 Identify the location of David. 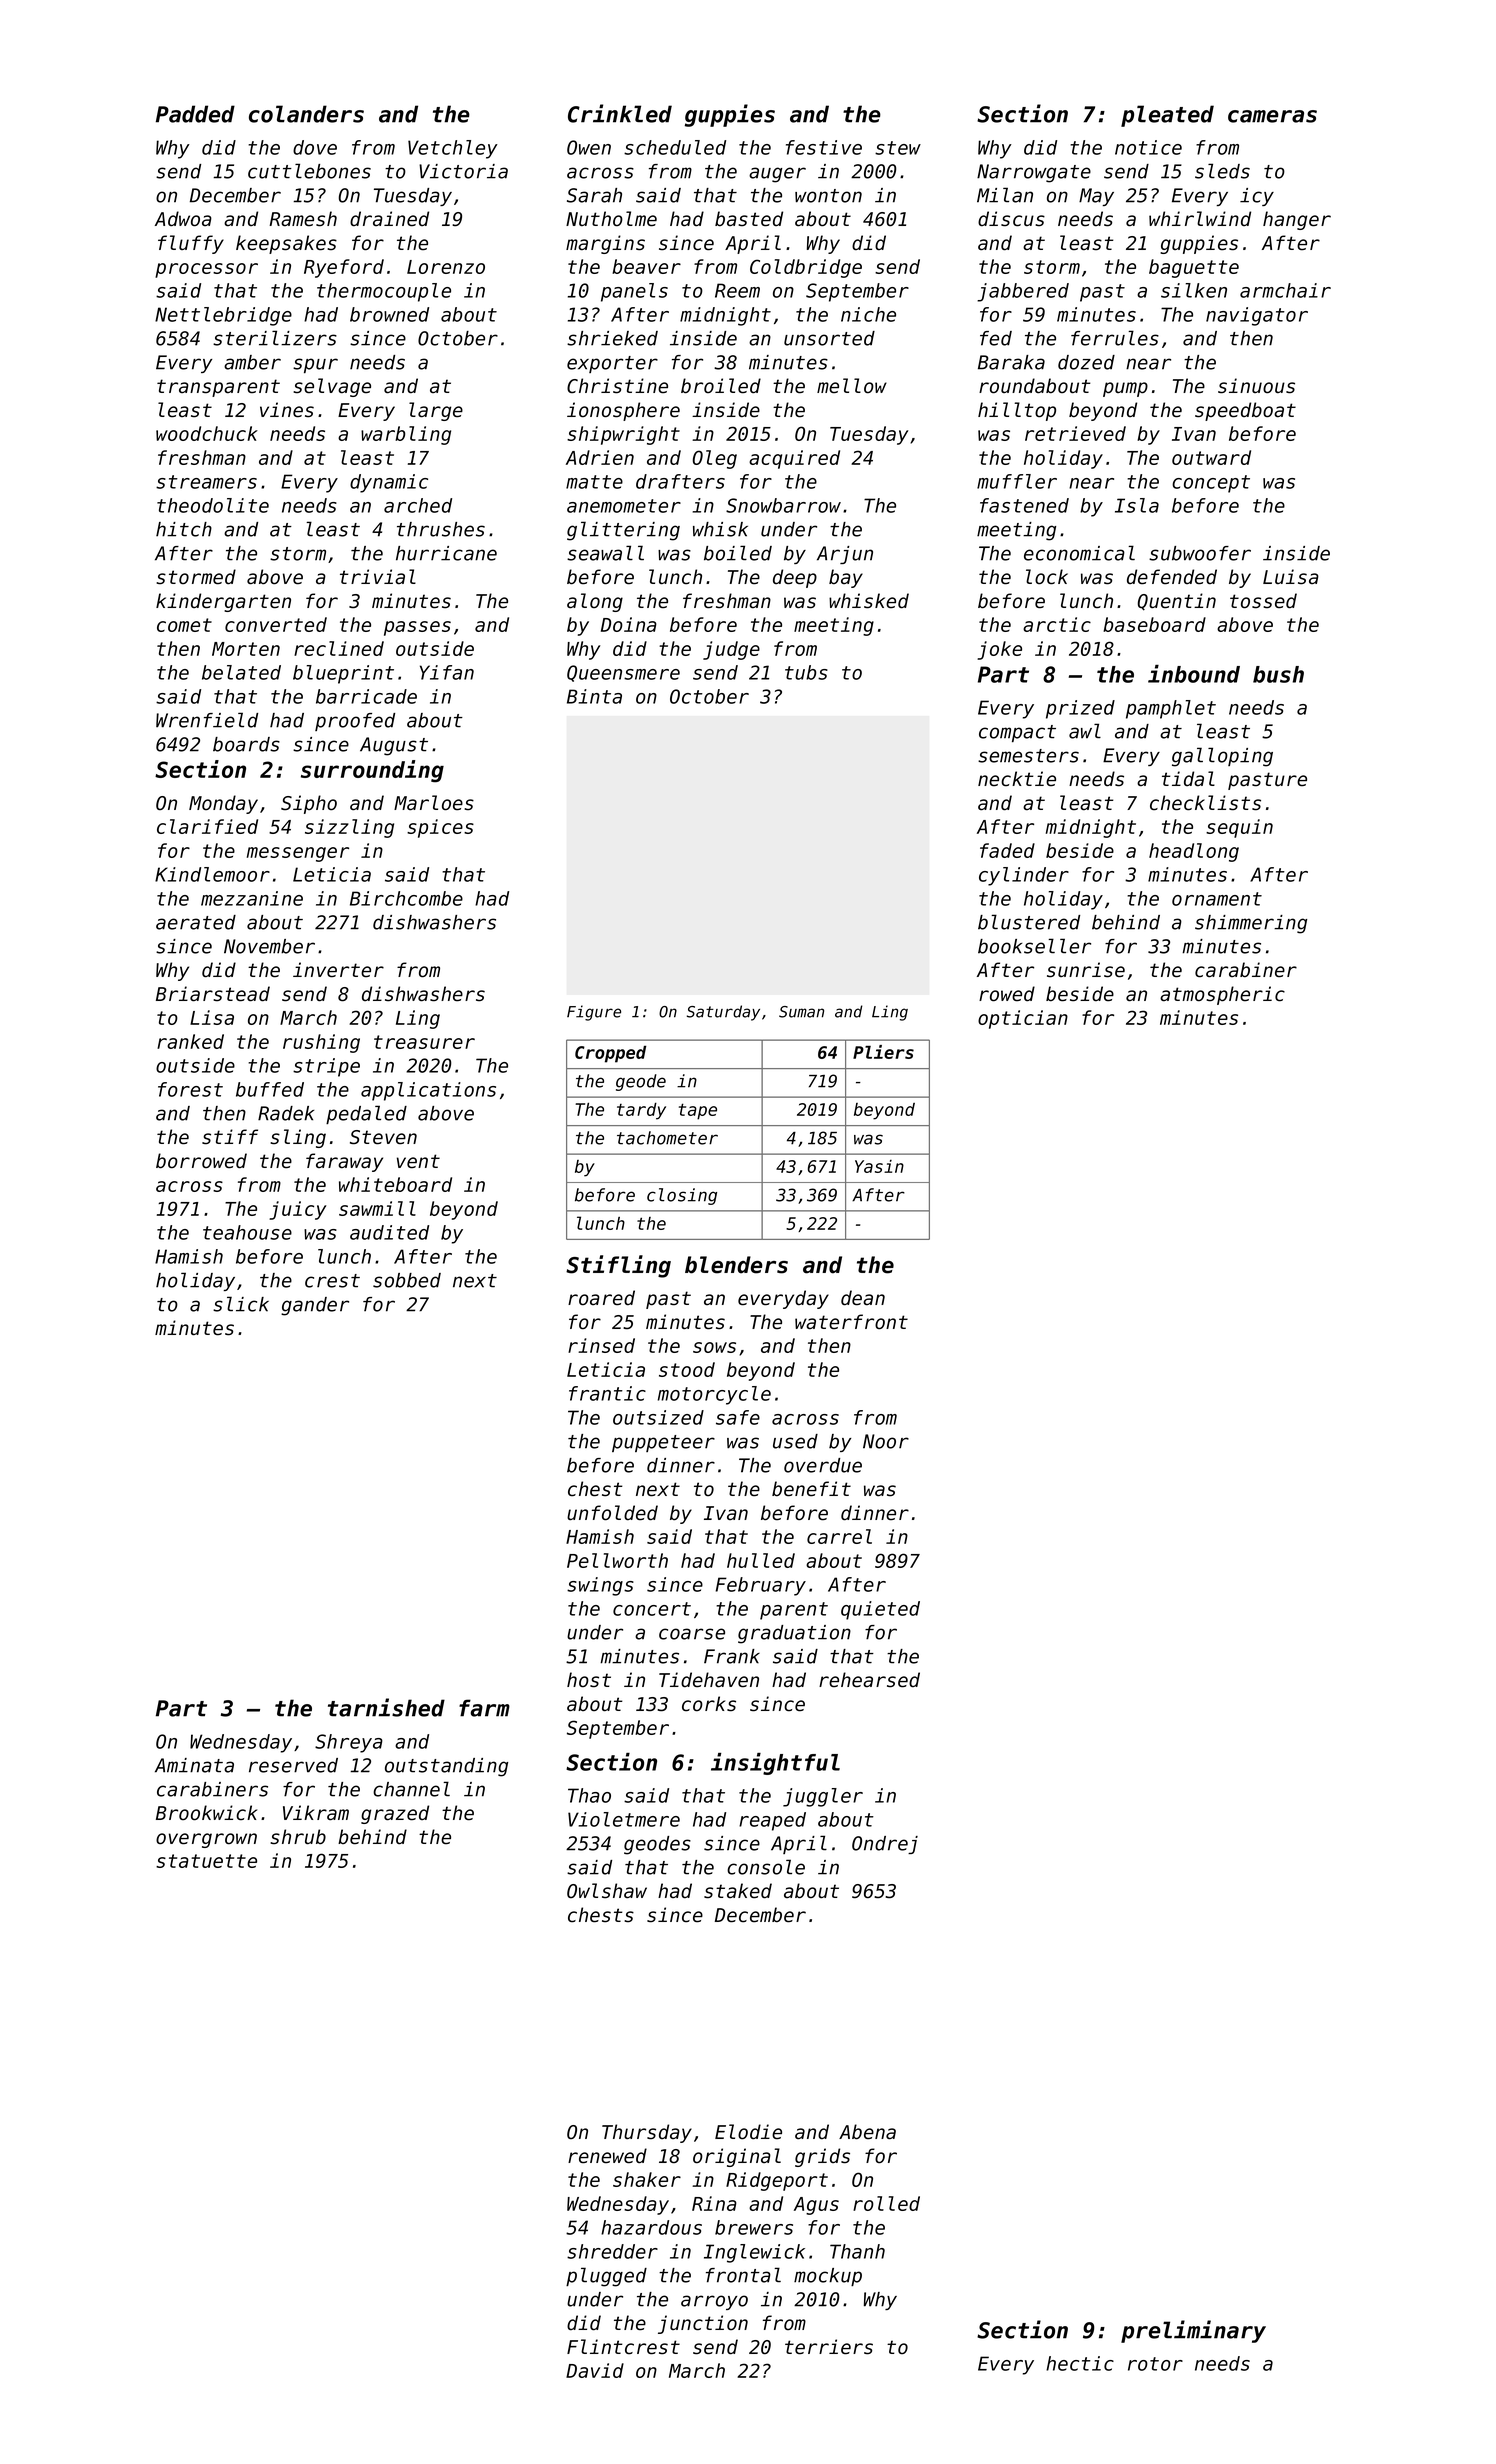
(595, 2370).
